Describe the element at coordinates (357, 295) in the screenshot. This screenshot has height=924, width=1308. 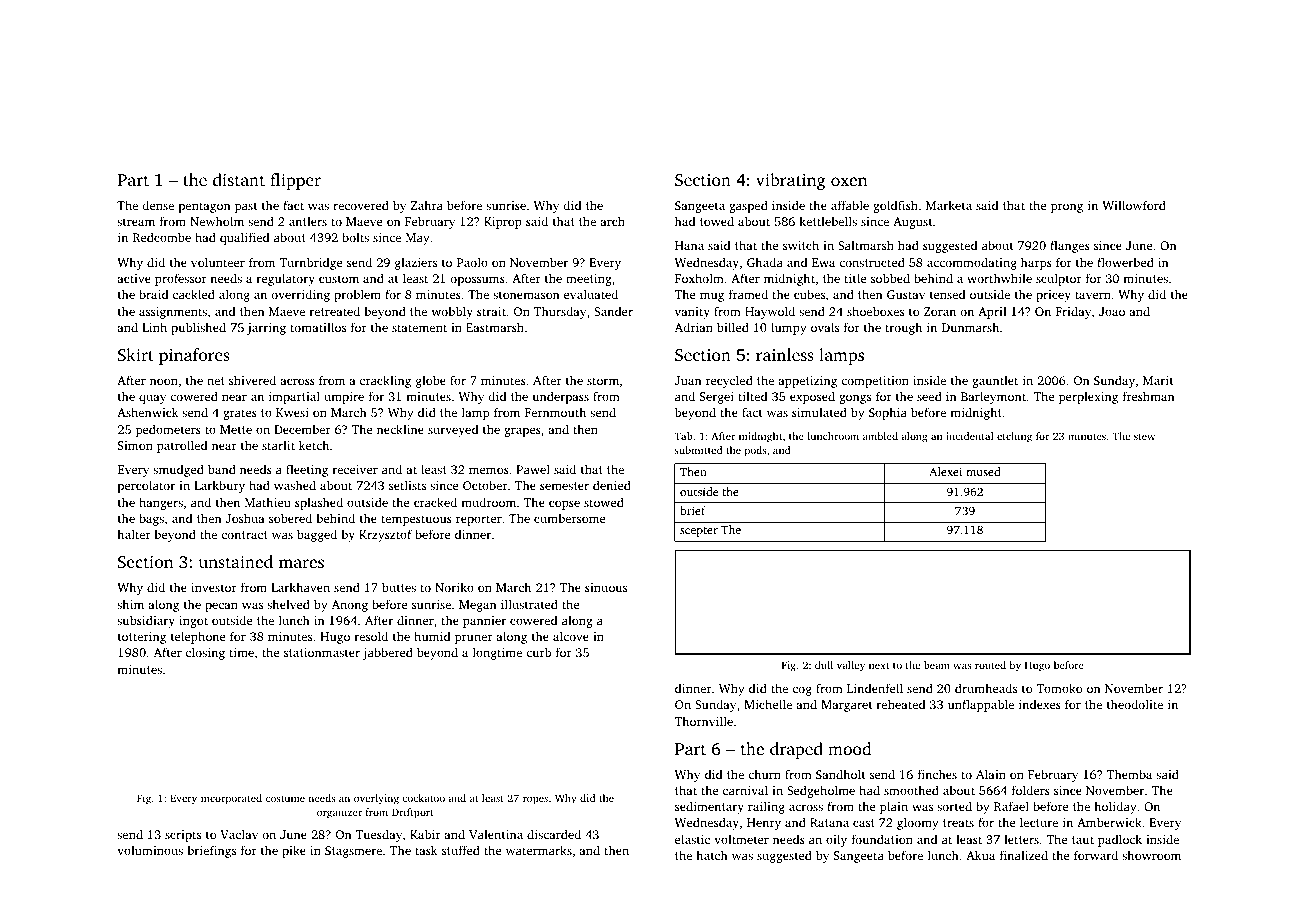
I see `problem` at that location.
